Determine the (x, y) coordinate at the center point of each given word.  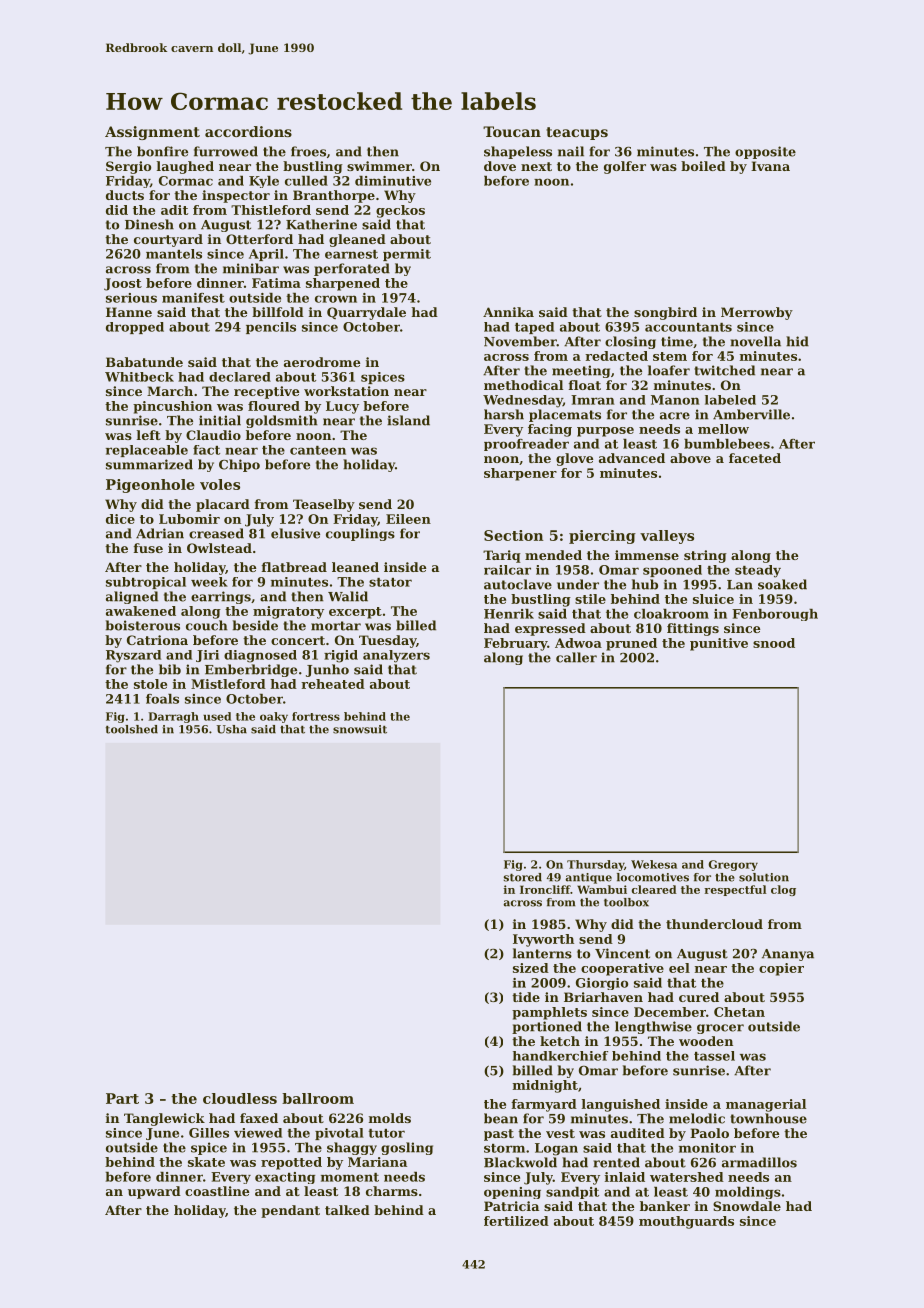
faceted (755, 458)
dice (120, 519)
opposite (765, 152)
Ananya (788, 955)
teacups (577, 133)
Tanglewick (164, 1119)
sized (531, 968)
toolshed (132, 729)
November (520, 341)
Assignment (152, 133)
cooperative (622, 969)
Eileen (408, 519)
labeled (730, 400)
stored (523, 877)
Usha (232, 729)
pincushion (172, 407)
